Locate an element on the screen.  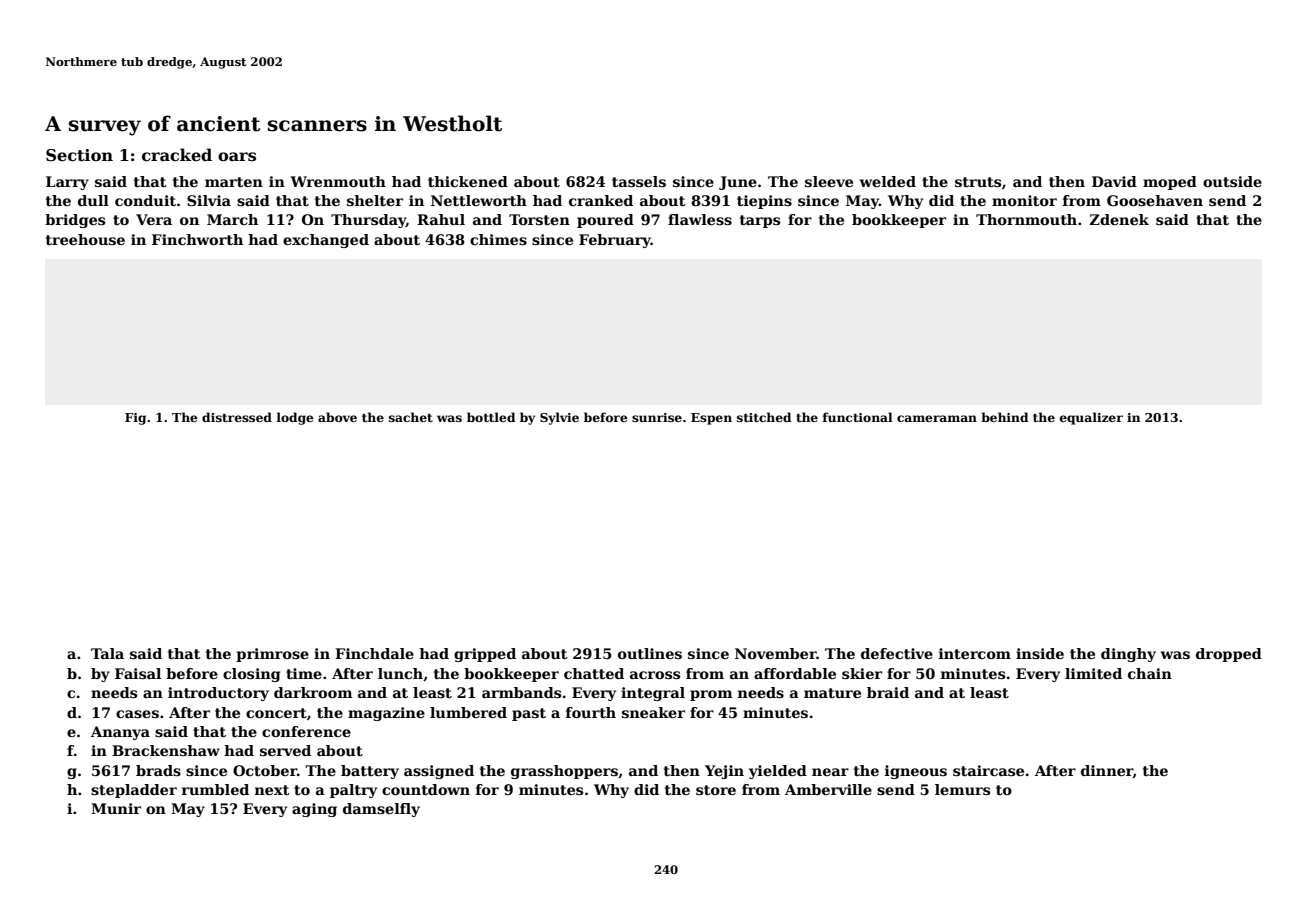
cracked is located at coordinates (177, 155).
